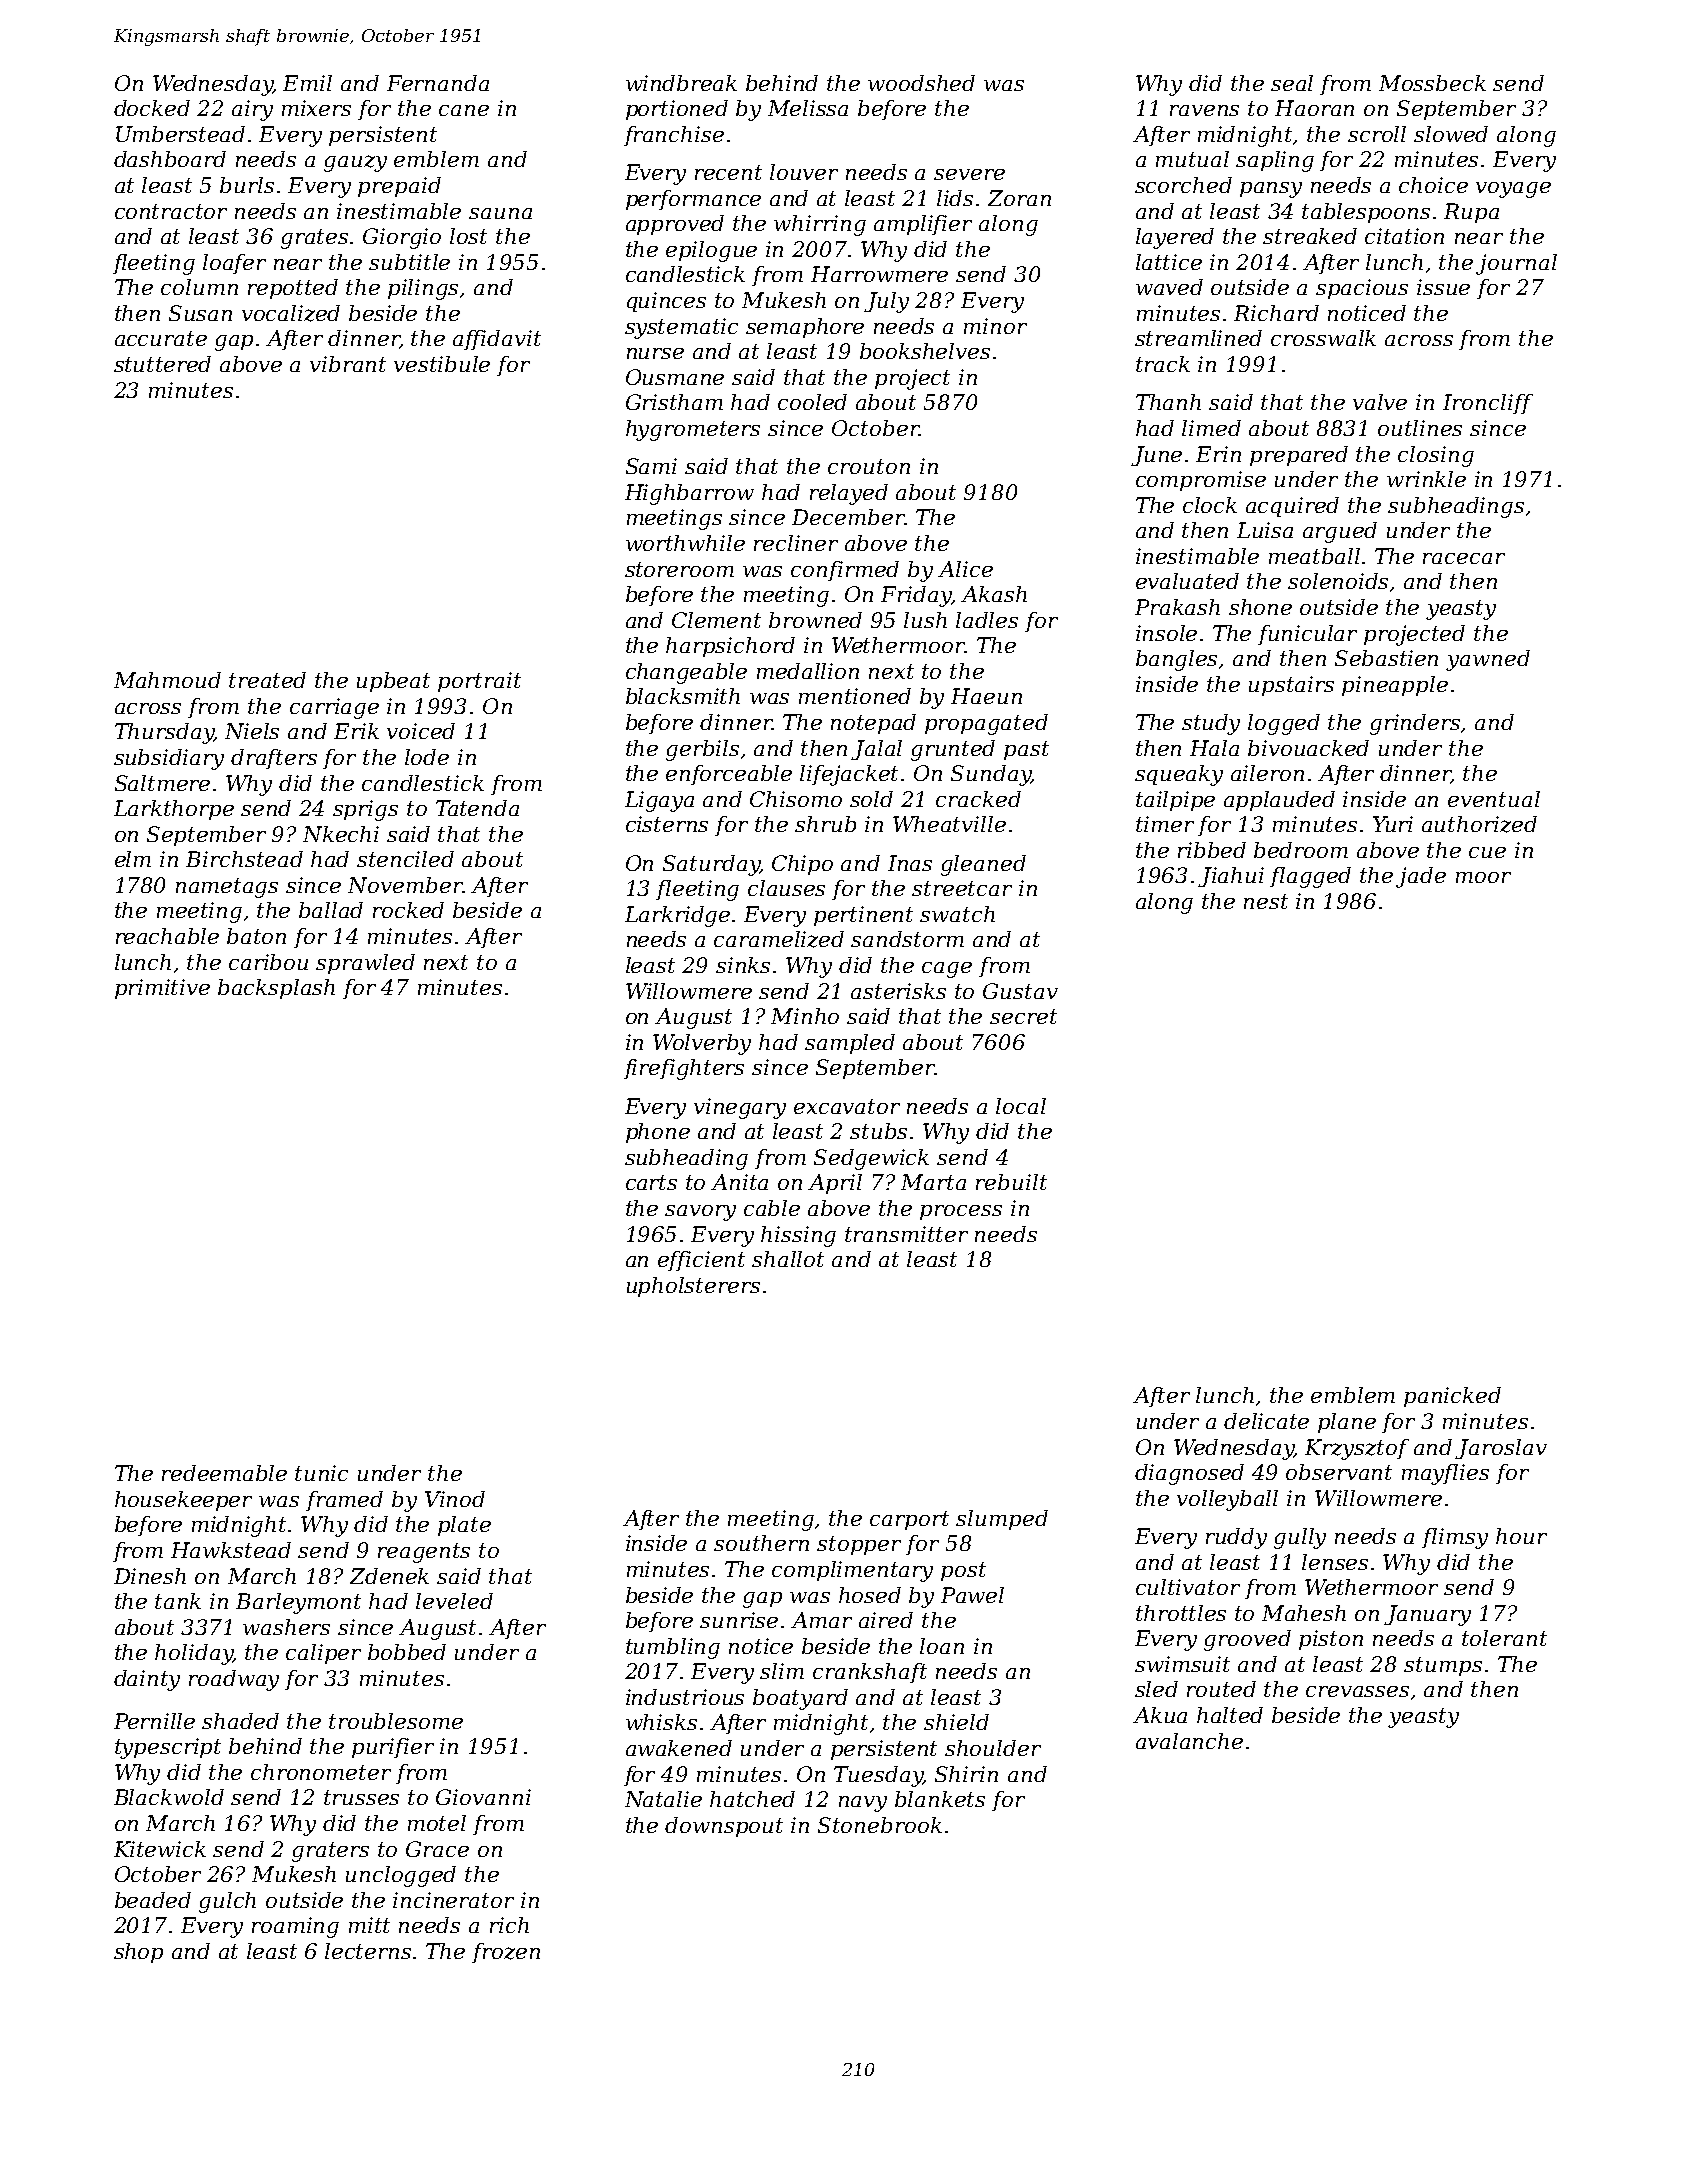 This screenshot has height=2178, width=1683. I want to click on Grace, so click(437, 1849).
